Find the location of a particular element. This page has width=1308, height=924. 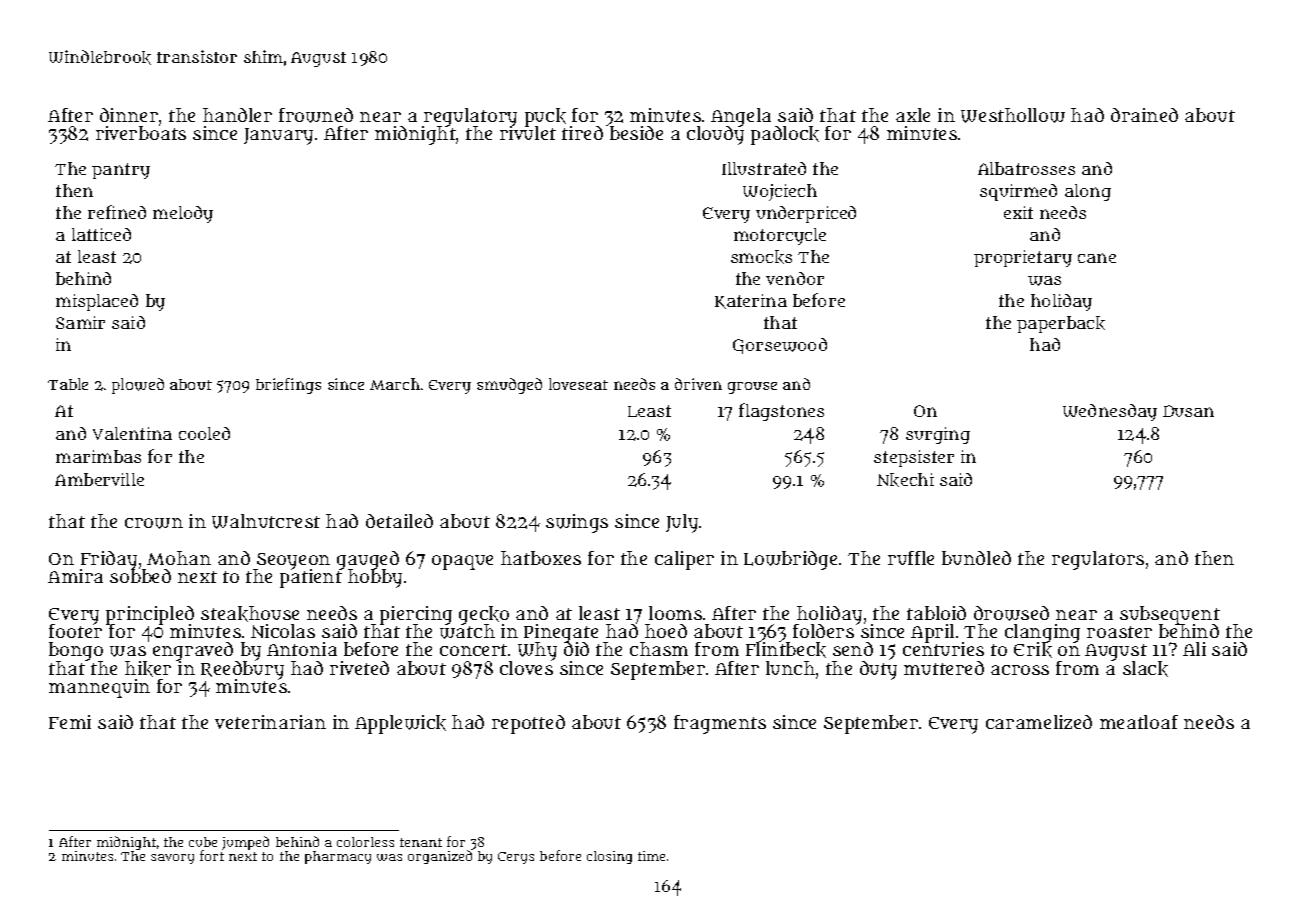

closing is located at coordinates (609, 857).
